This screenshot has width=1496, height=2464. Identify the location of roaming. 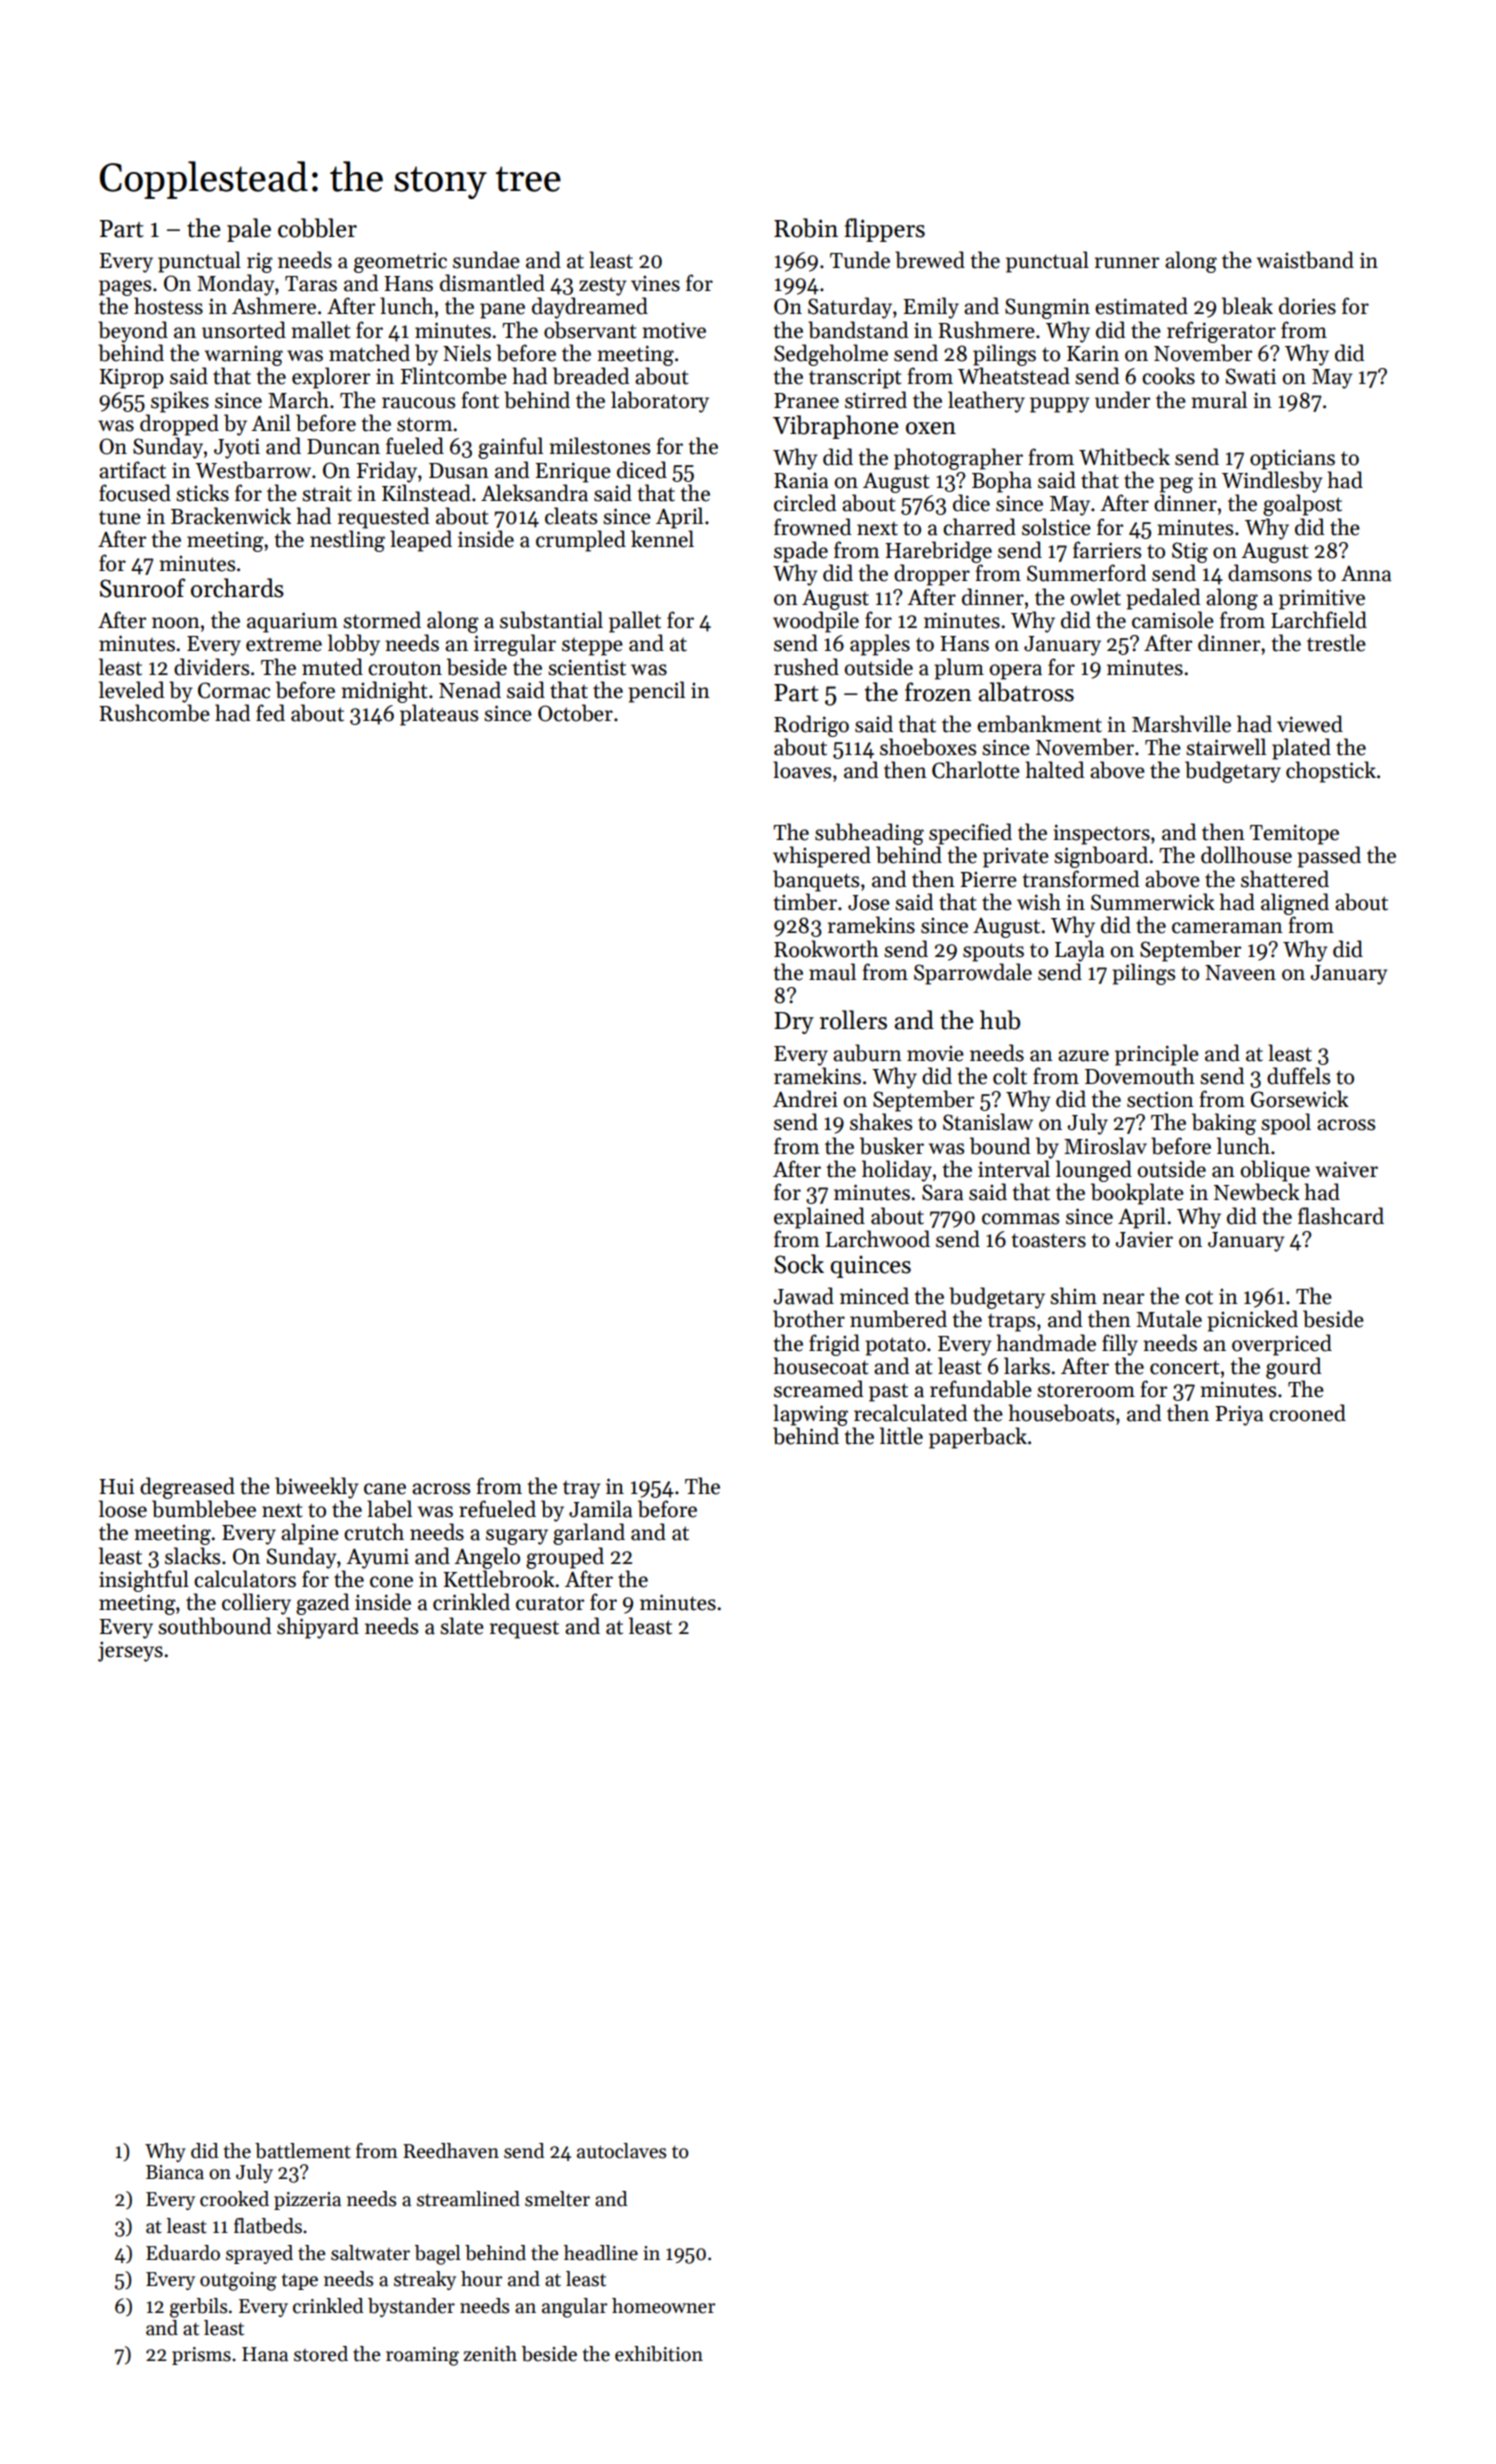
(422, 2356).
